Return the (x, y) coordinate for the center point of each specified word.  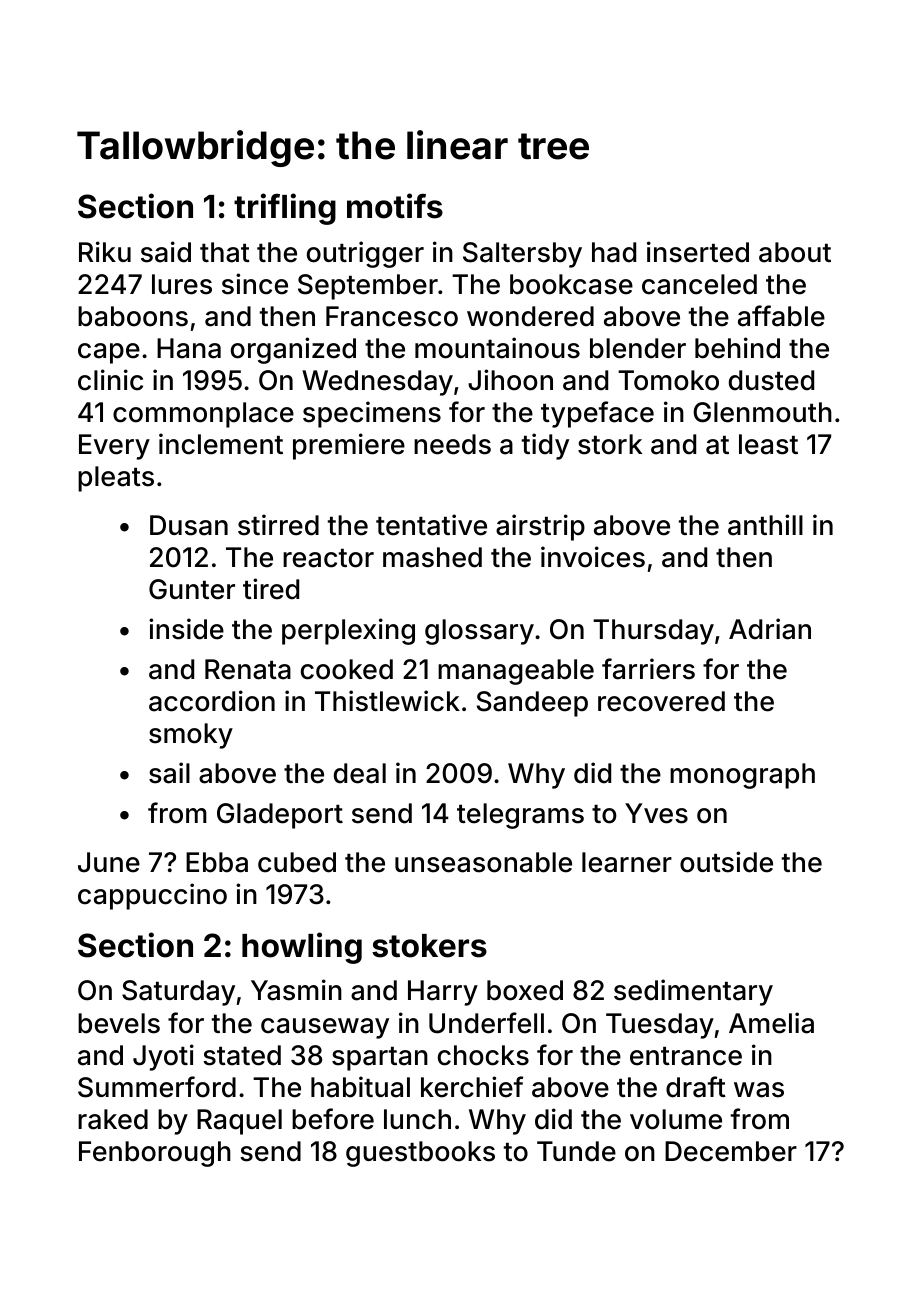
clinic (110, 380)
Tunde (576, 1151)
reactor (328, 558)
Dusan (189, 525)
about (795, 252)
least (768, 444)
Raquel (239, 1122)
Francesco (392, 316)
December (731, 1151)
